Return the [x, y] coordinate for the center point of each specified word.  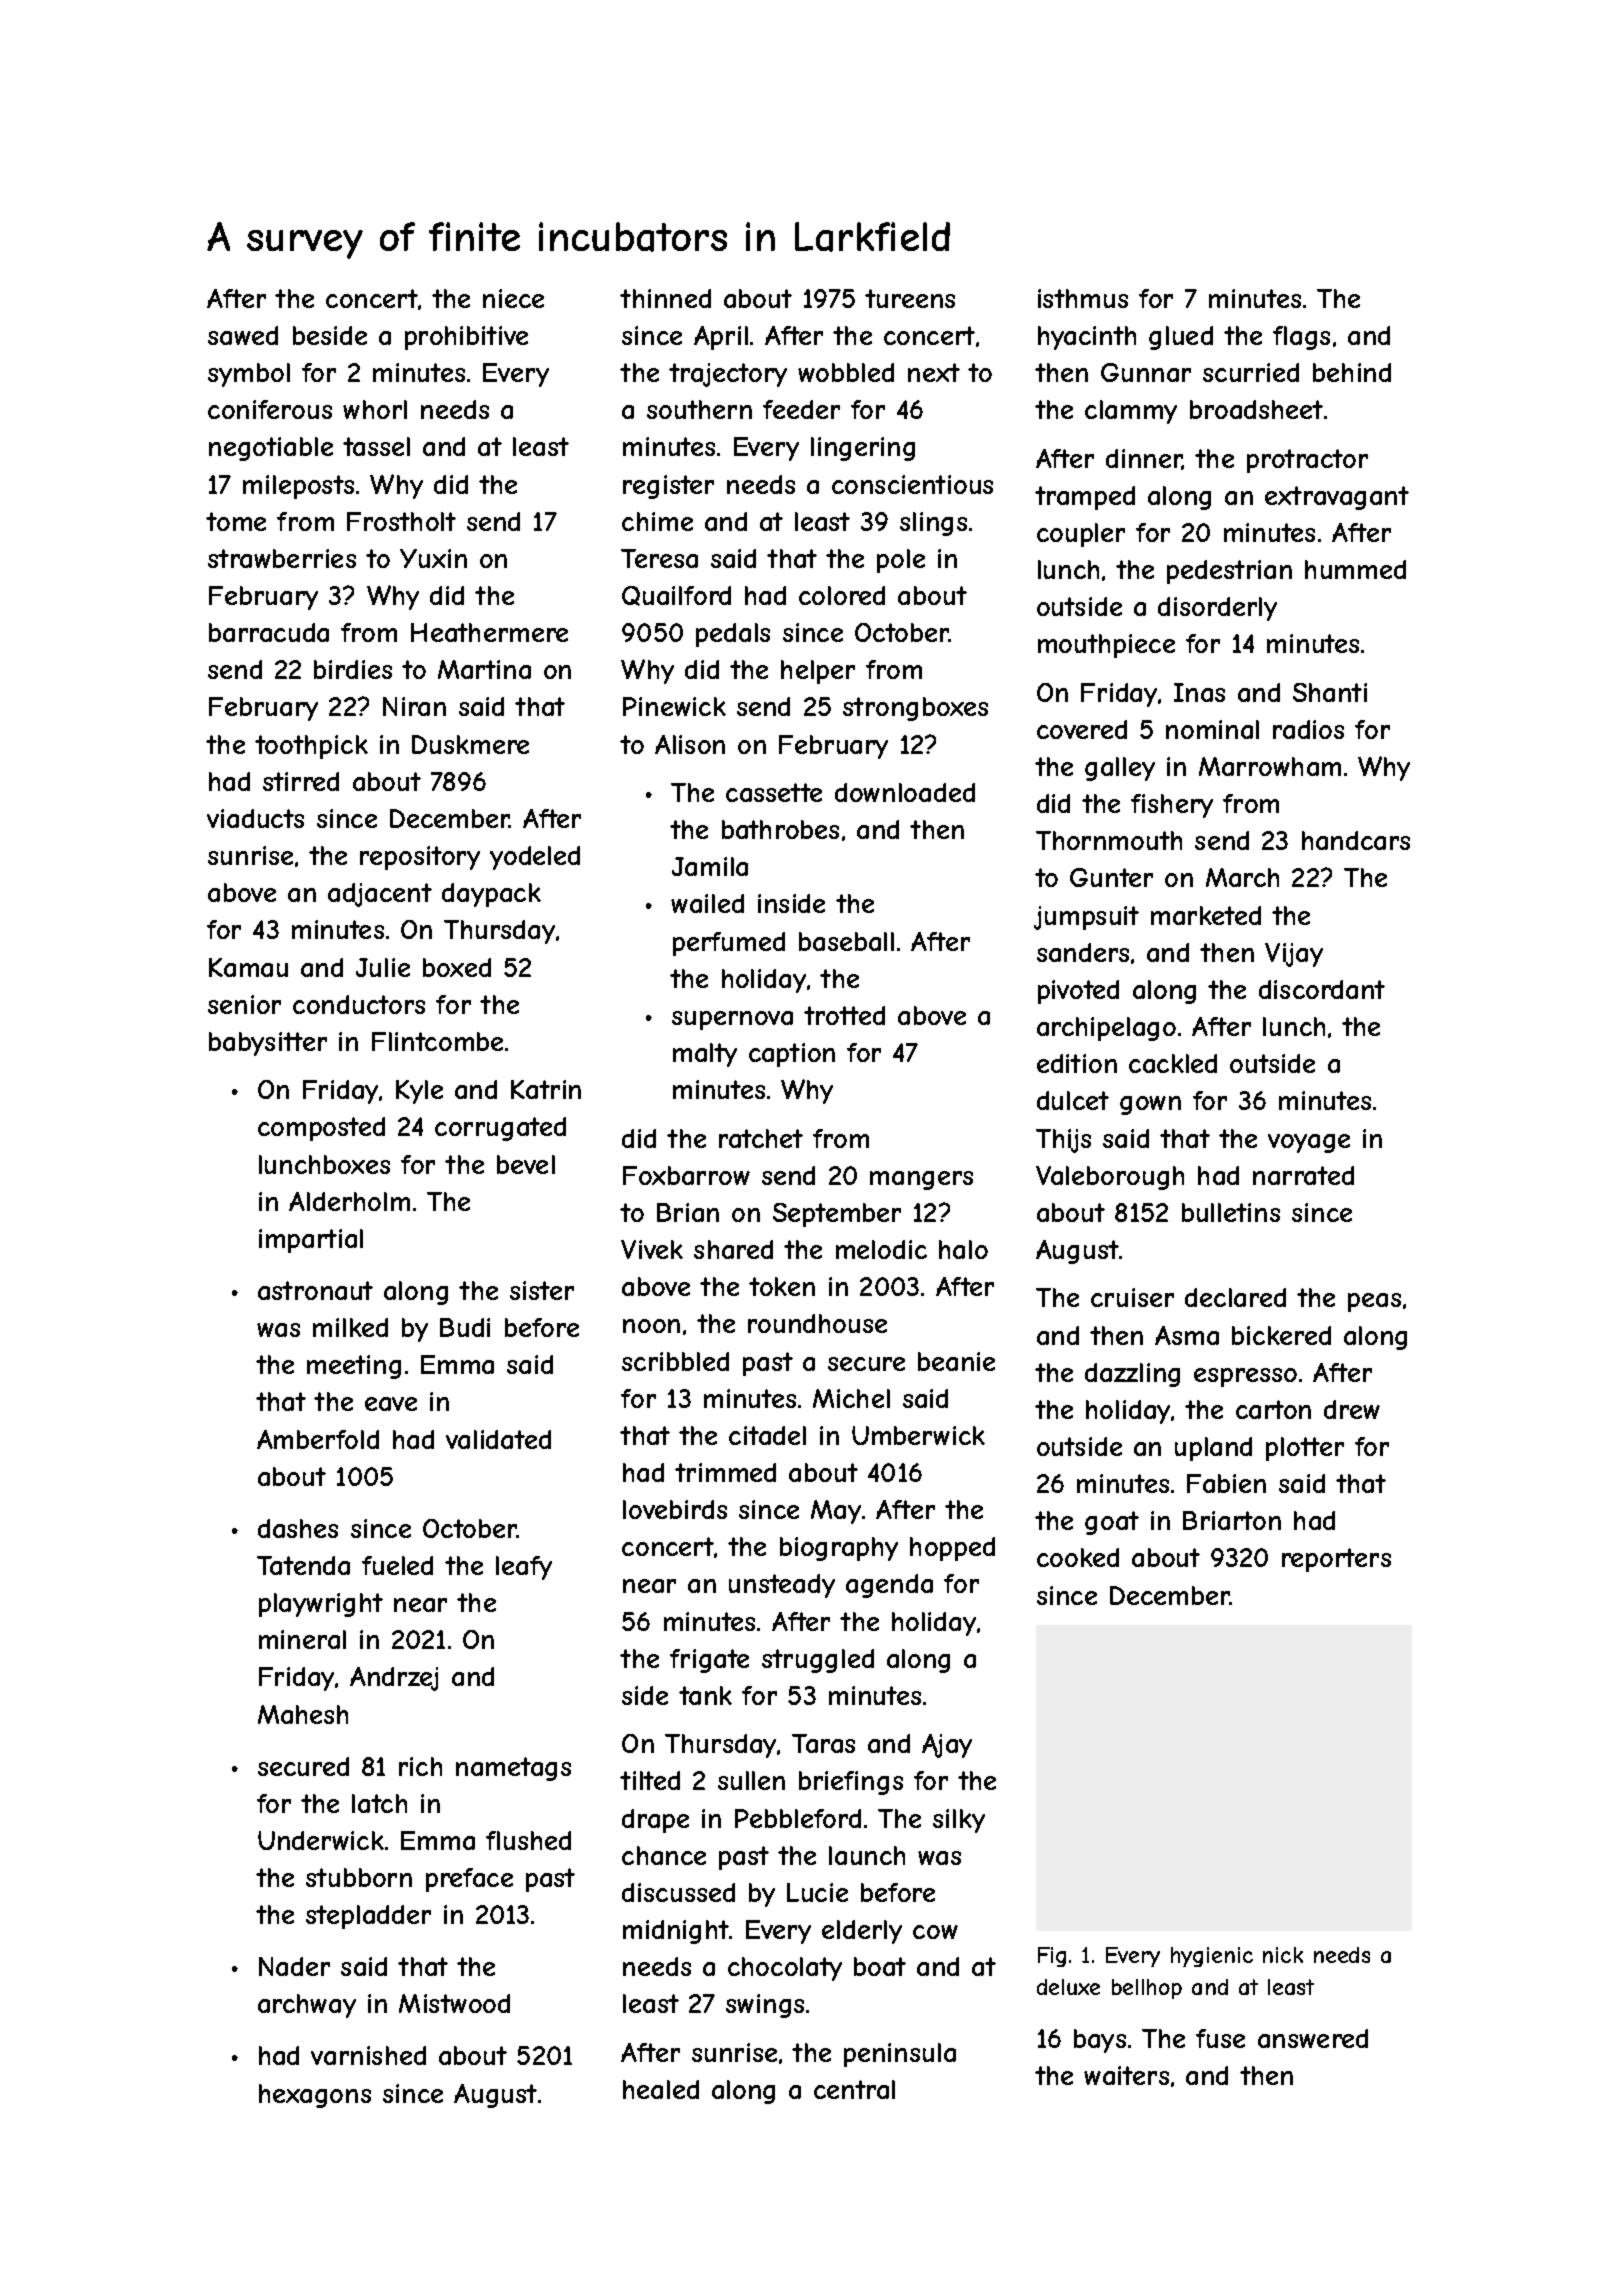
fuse [1220, 2038]
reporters [1336, 1560]
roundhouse [817, 1323]
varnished [368, 2055]
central [854, 2089]
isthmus [1083, 298]
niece [513, 298]
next [934, 372]
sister [542, 1290]
